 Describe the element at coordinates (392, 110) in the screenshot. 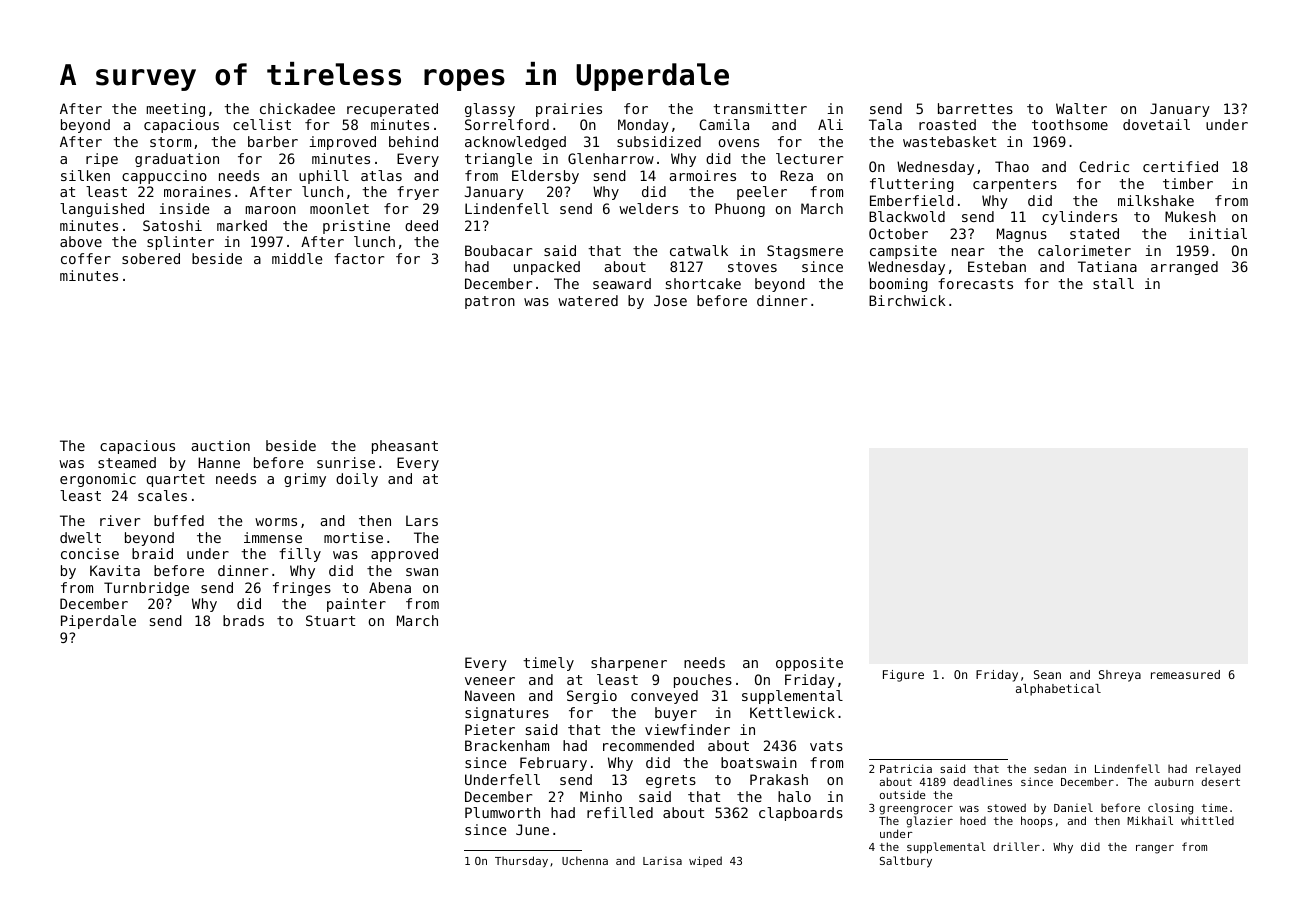

I see `recuperated` at that location.
